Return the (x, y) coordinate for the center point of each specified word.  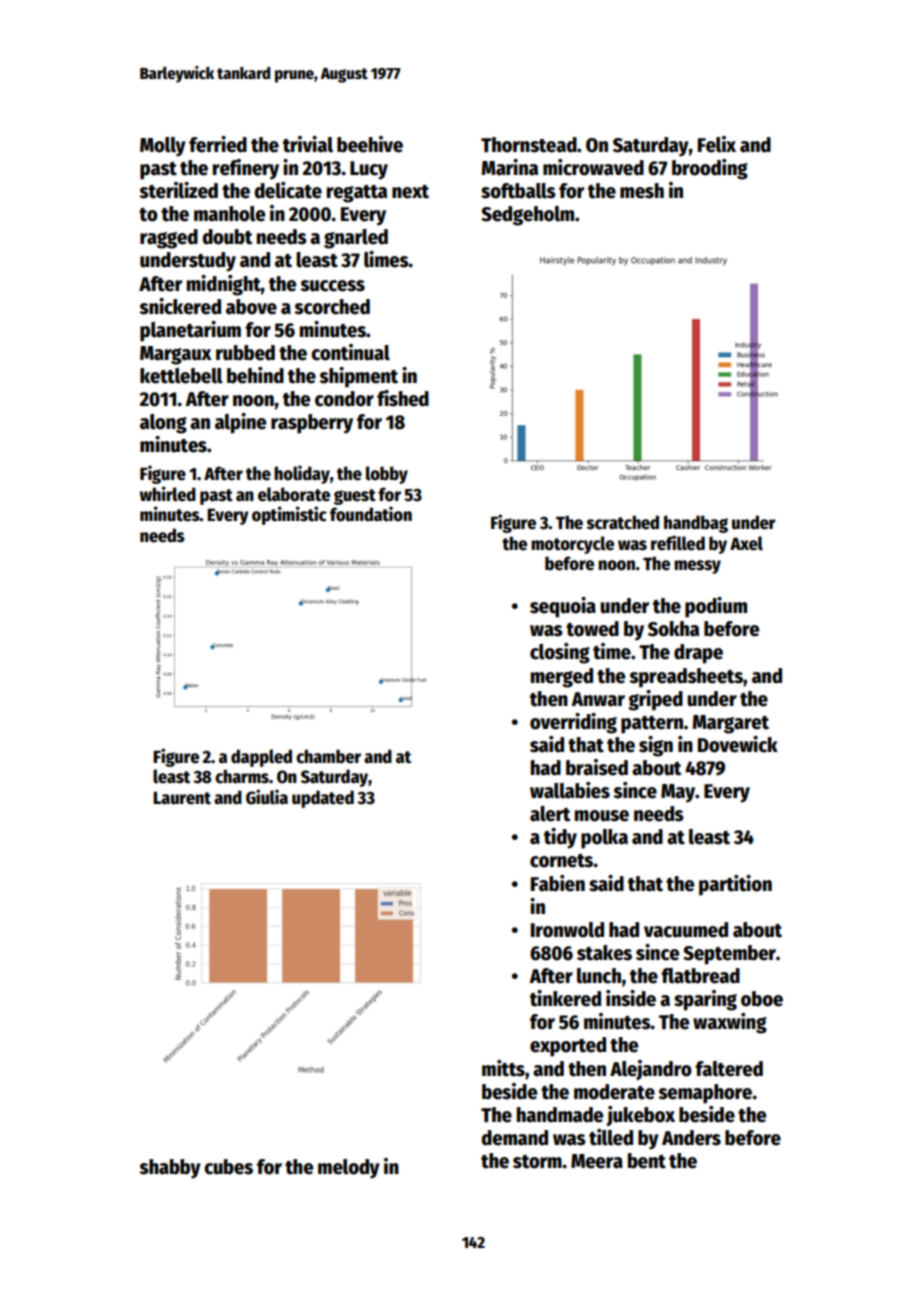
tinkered (565, 998)
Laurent (182, 798)
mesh (642, 191)
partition (735, 885)
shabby (170, 1169)
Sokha (673, 629)
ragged (169, 239)
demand (514, 1138)
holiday (302, 474)
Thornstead (529, 145)
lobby (387, 475)
